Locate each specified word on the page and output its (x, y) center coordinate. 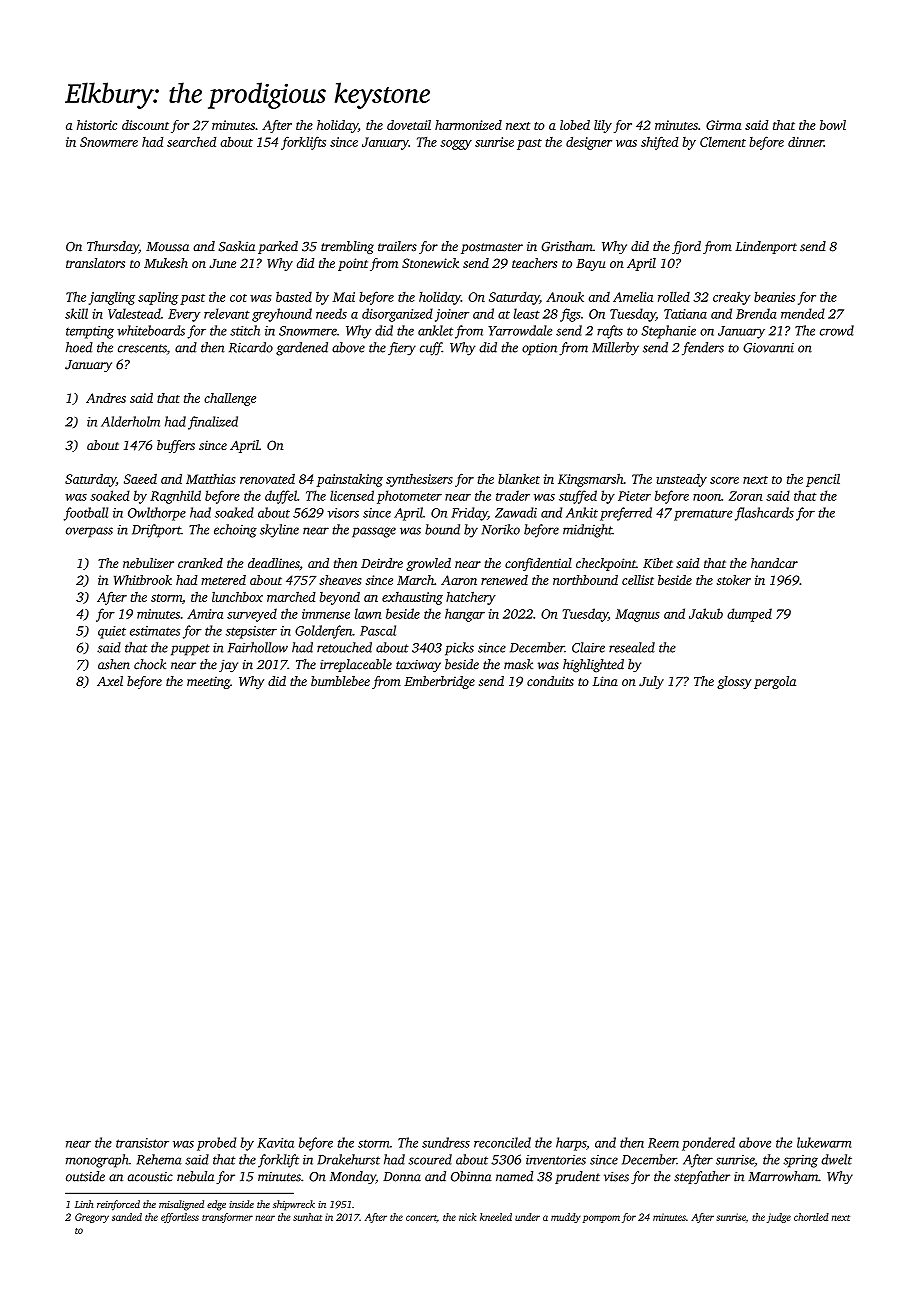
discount (145, 125)
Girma (724, 125)
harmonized (468, 125)
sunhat (307, 1217)
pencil (823, 480)
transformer (227, 1218)
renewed (504, 580)
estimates (155, 631)
